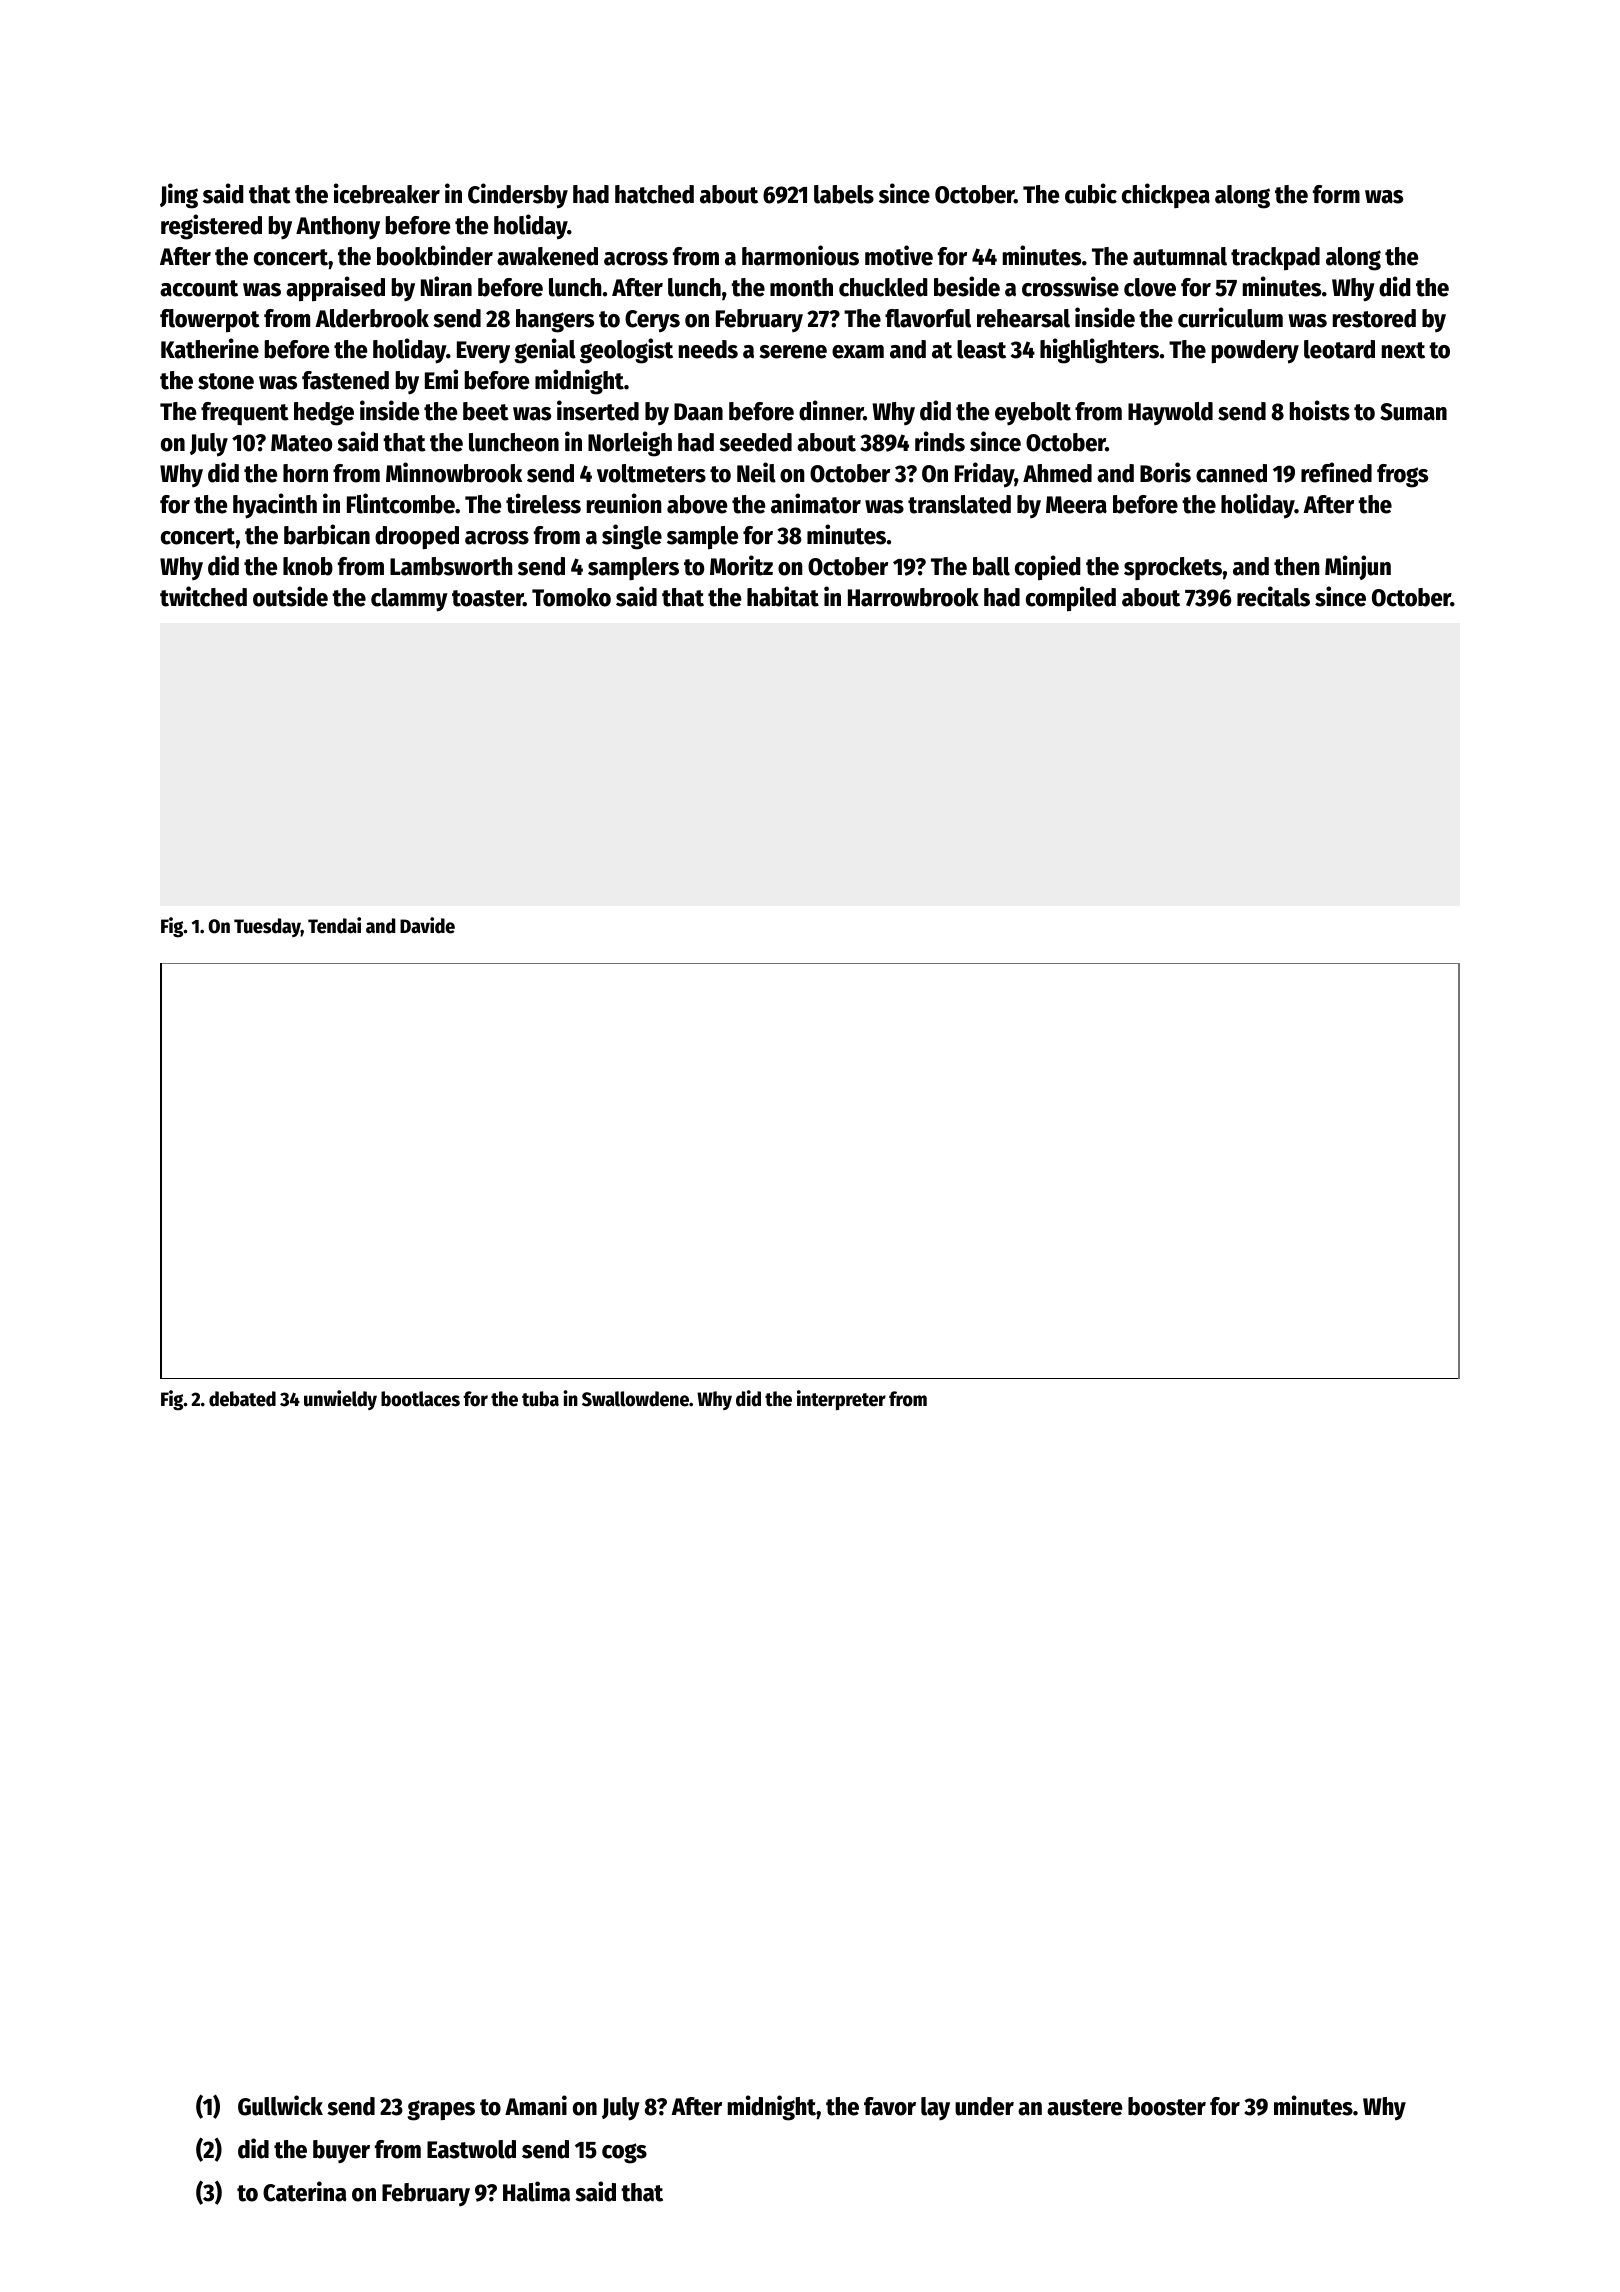  Describe the element at coordinates (340, 1400) in the screenshot. I see `unwieldy` at that location.
